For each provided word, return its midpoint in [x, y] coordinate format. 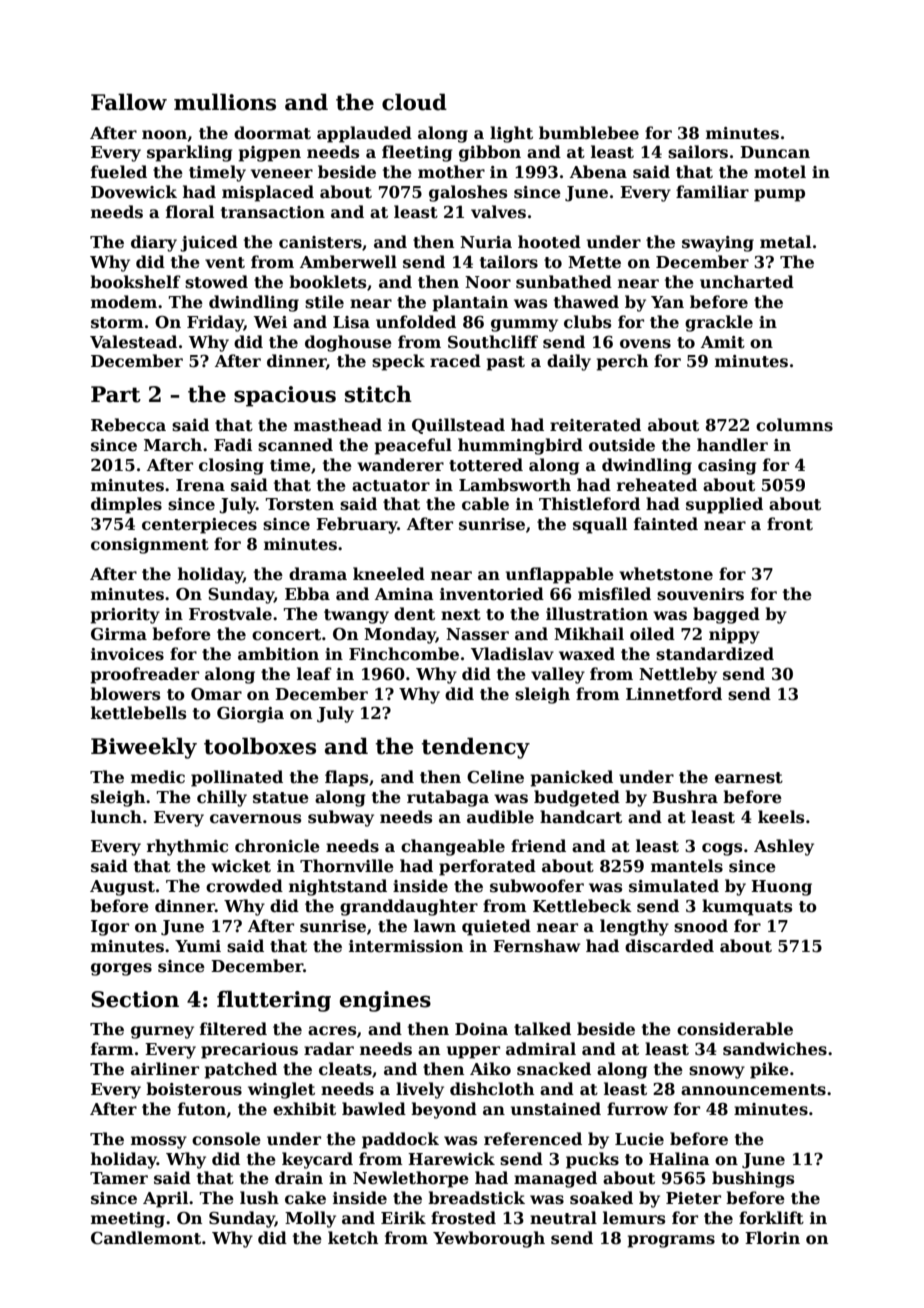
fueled [119, 172]
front [790, 524]
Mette [594, 262]
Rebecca [128, 425]
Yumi [198, 946]
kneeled [389, 574]
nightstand [338, 887]
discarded [669, 946]
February [357, 525]
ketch [353, 1238]
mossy [159, 1142]
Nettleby [678, 675]
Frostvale [230, 614]
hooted [549, 242]
